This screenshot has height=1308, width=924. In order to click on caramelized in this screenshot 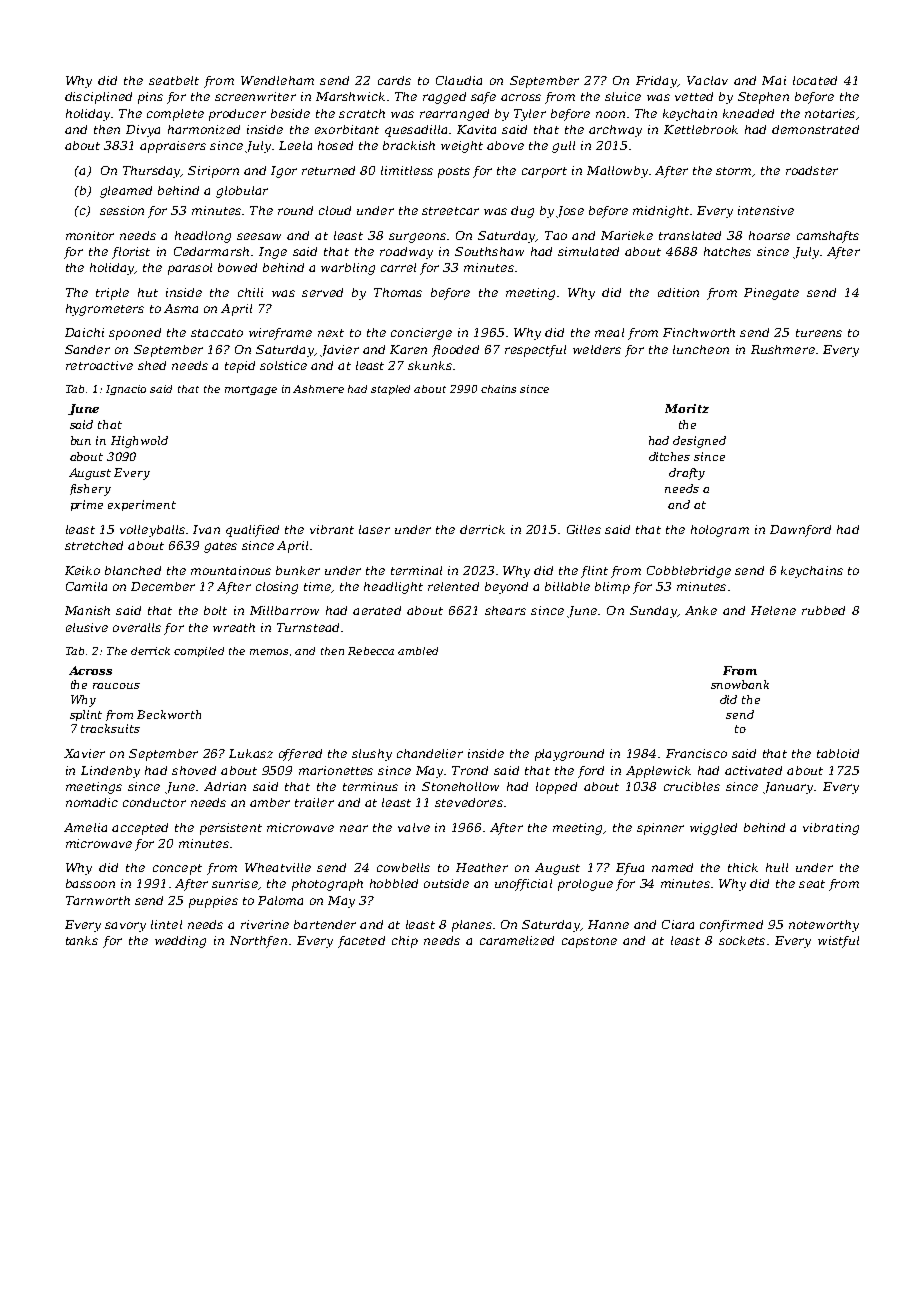, I will do `click(517, 940)`.
